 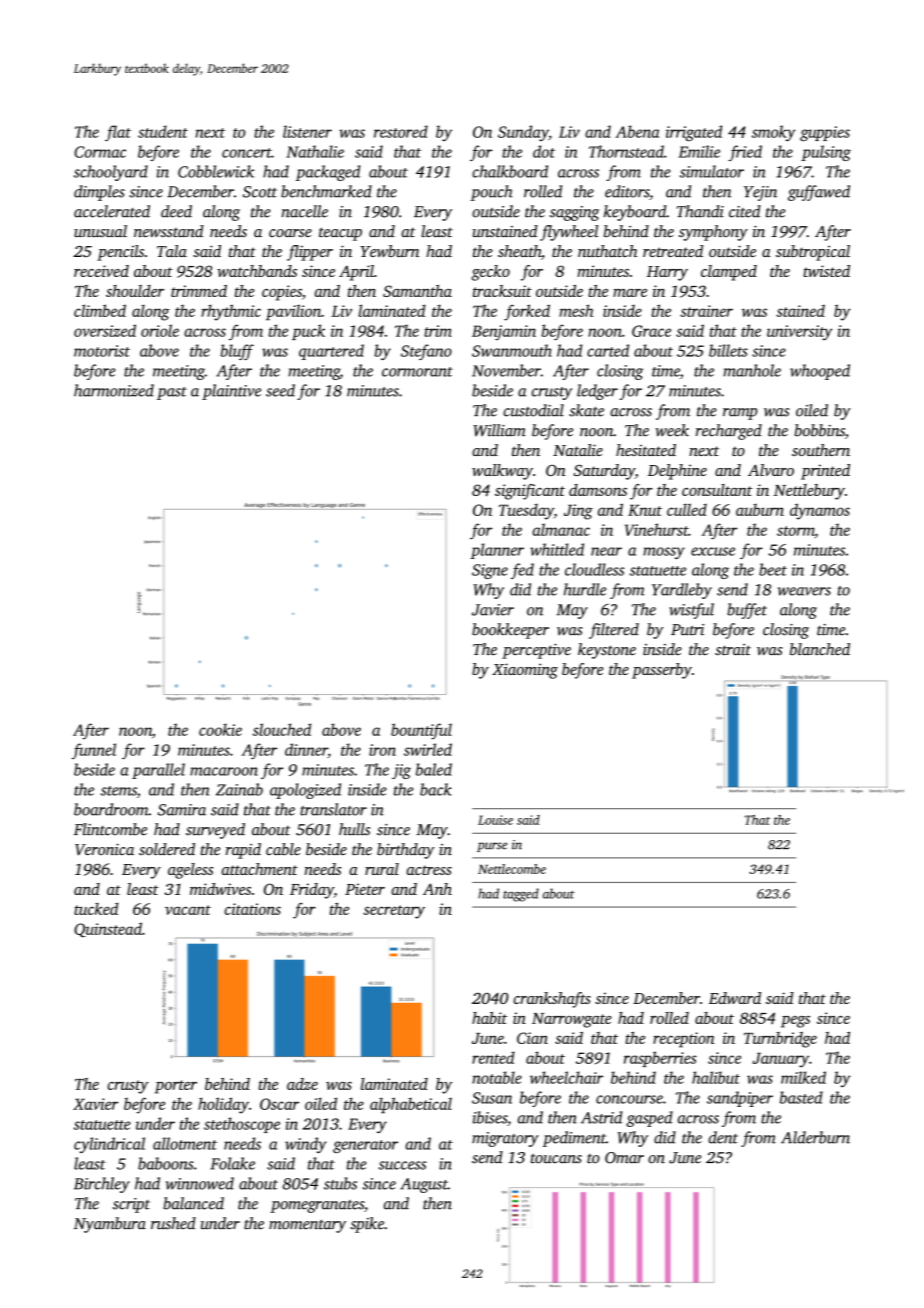 What do you see at coordinates (795, 1022) in the image?
I see `pegs` at bounding box center [795, 1022].
